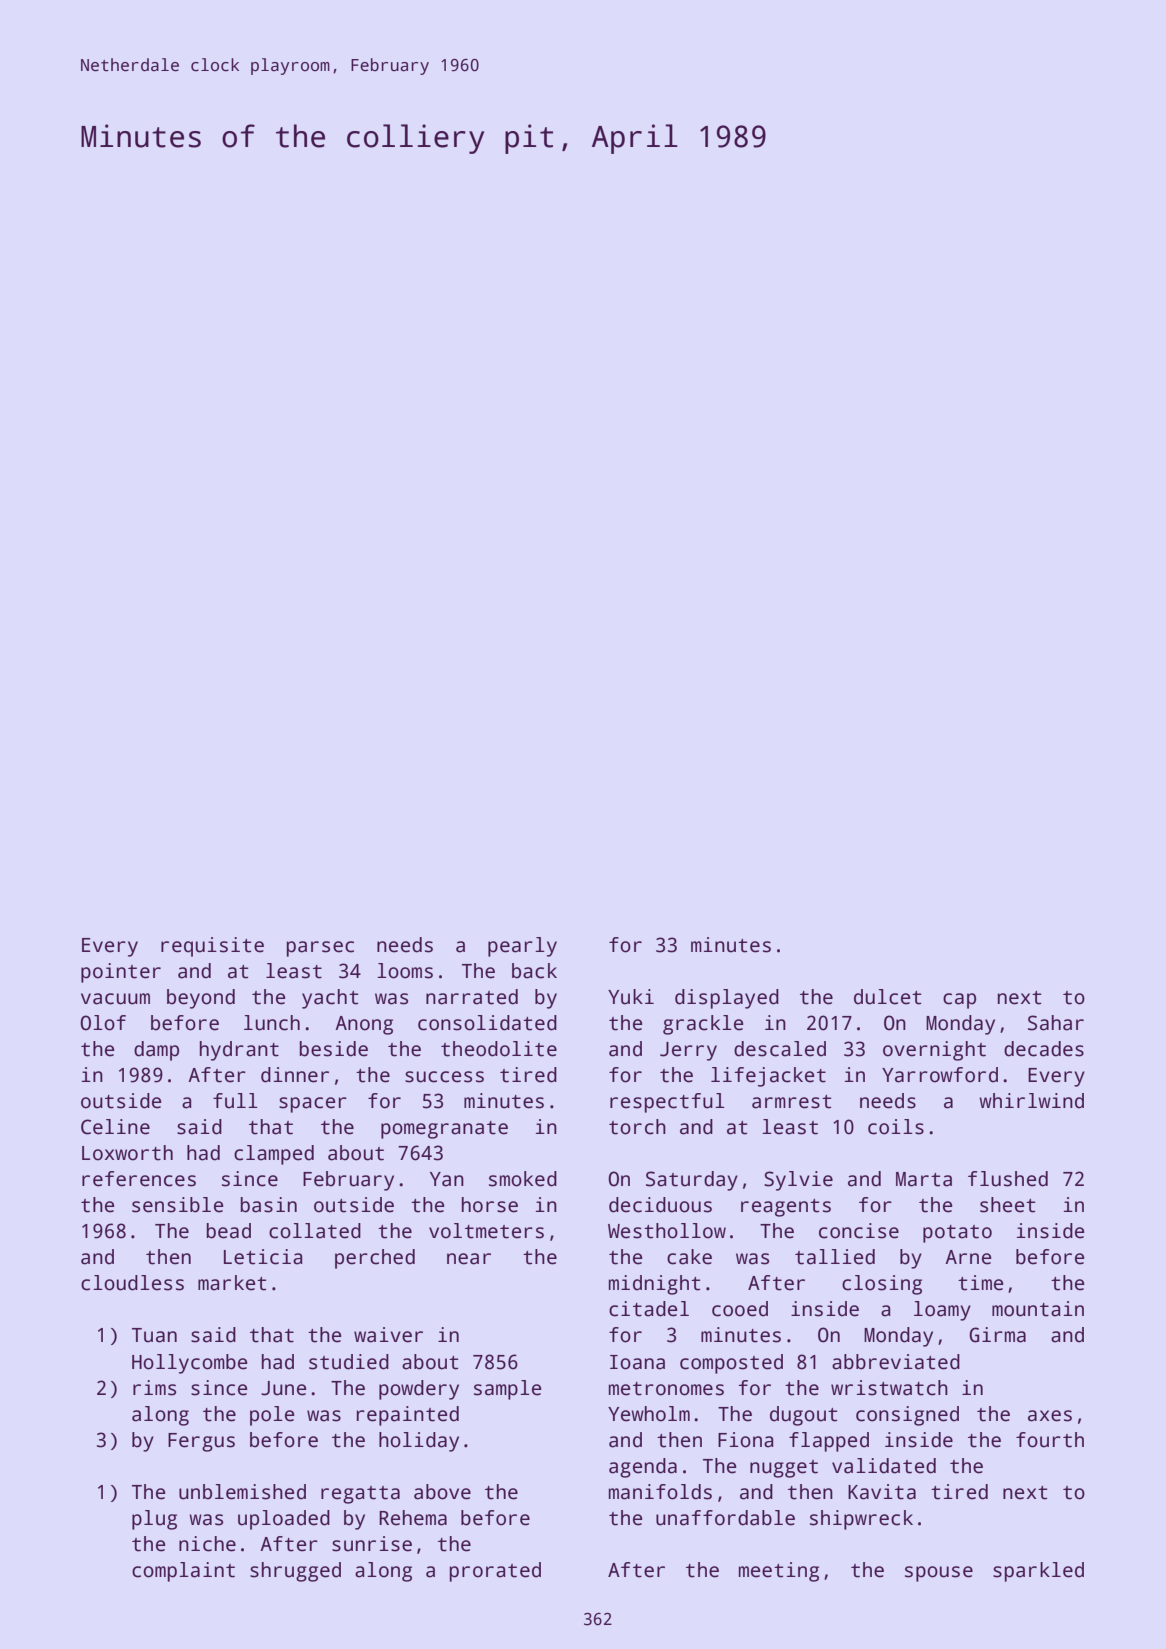  Describe the element at coordinates (861, 1520) in the image. I see `shipwreck` at that location.
